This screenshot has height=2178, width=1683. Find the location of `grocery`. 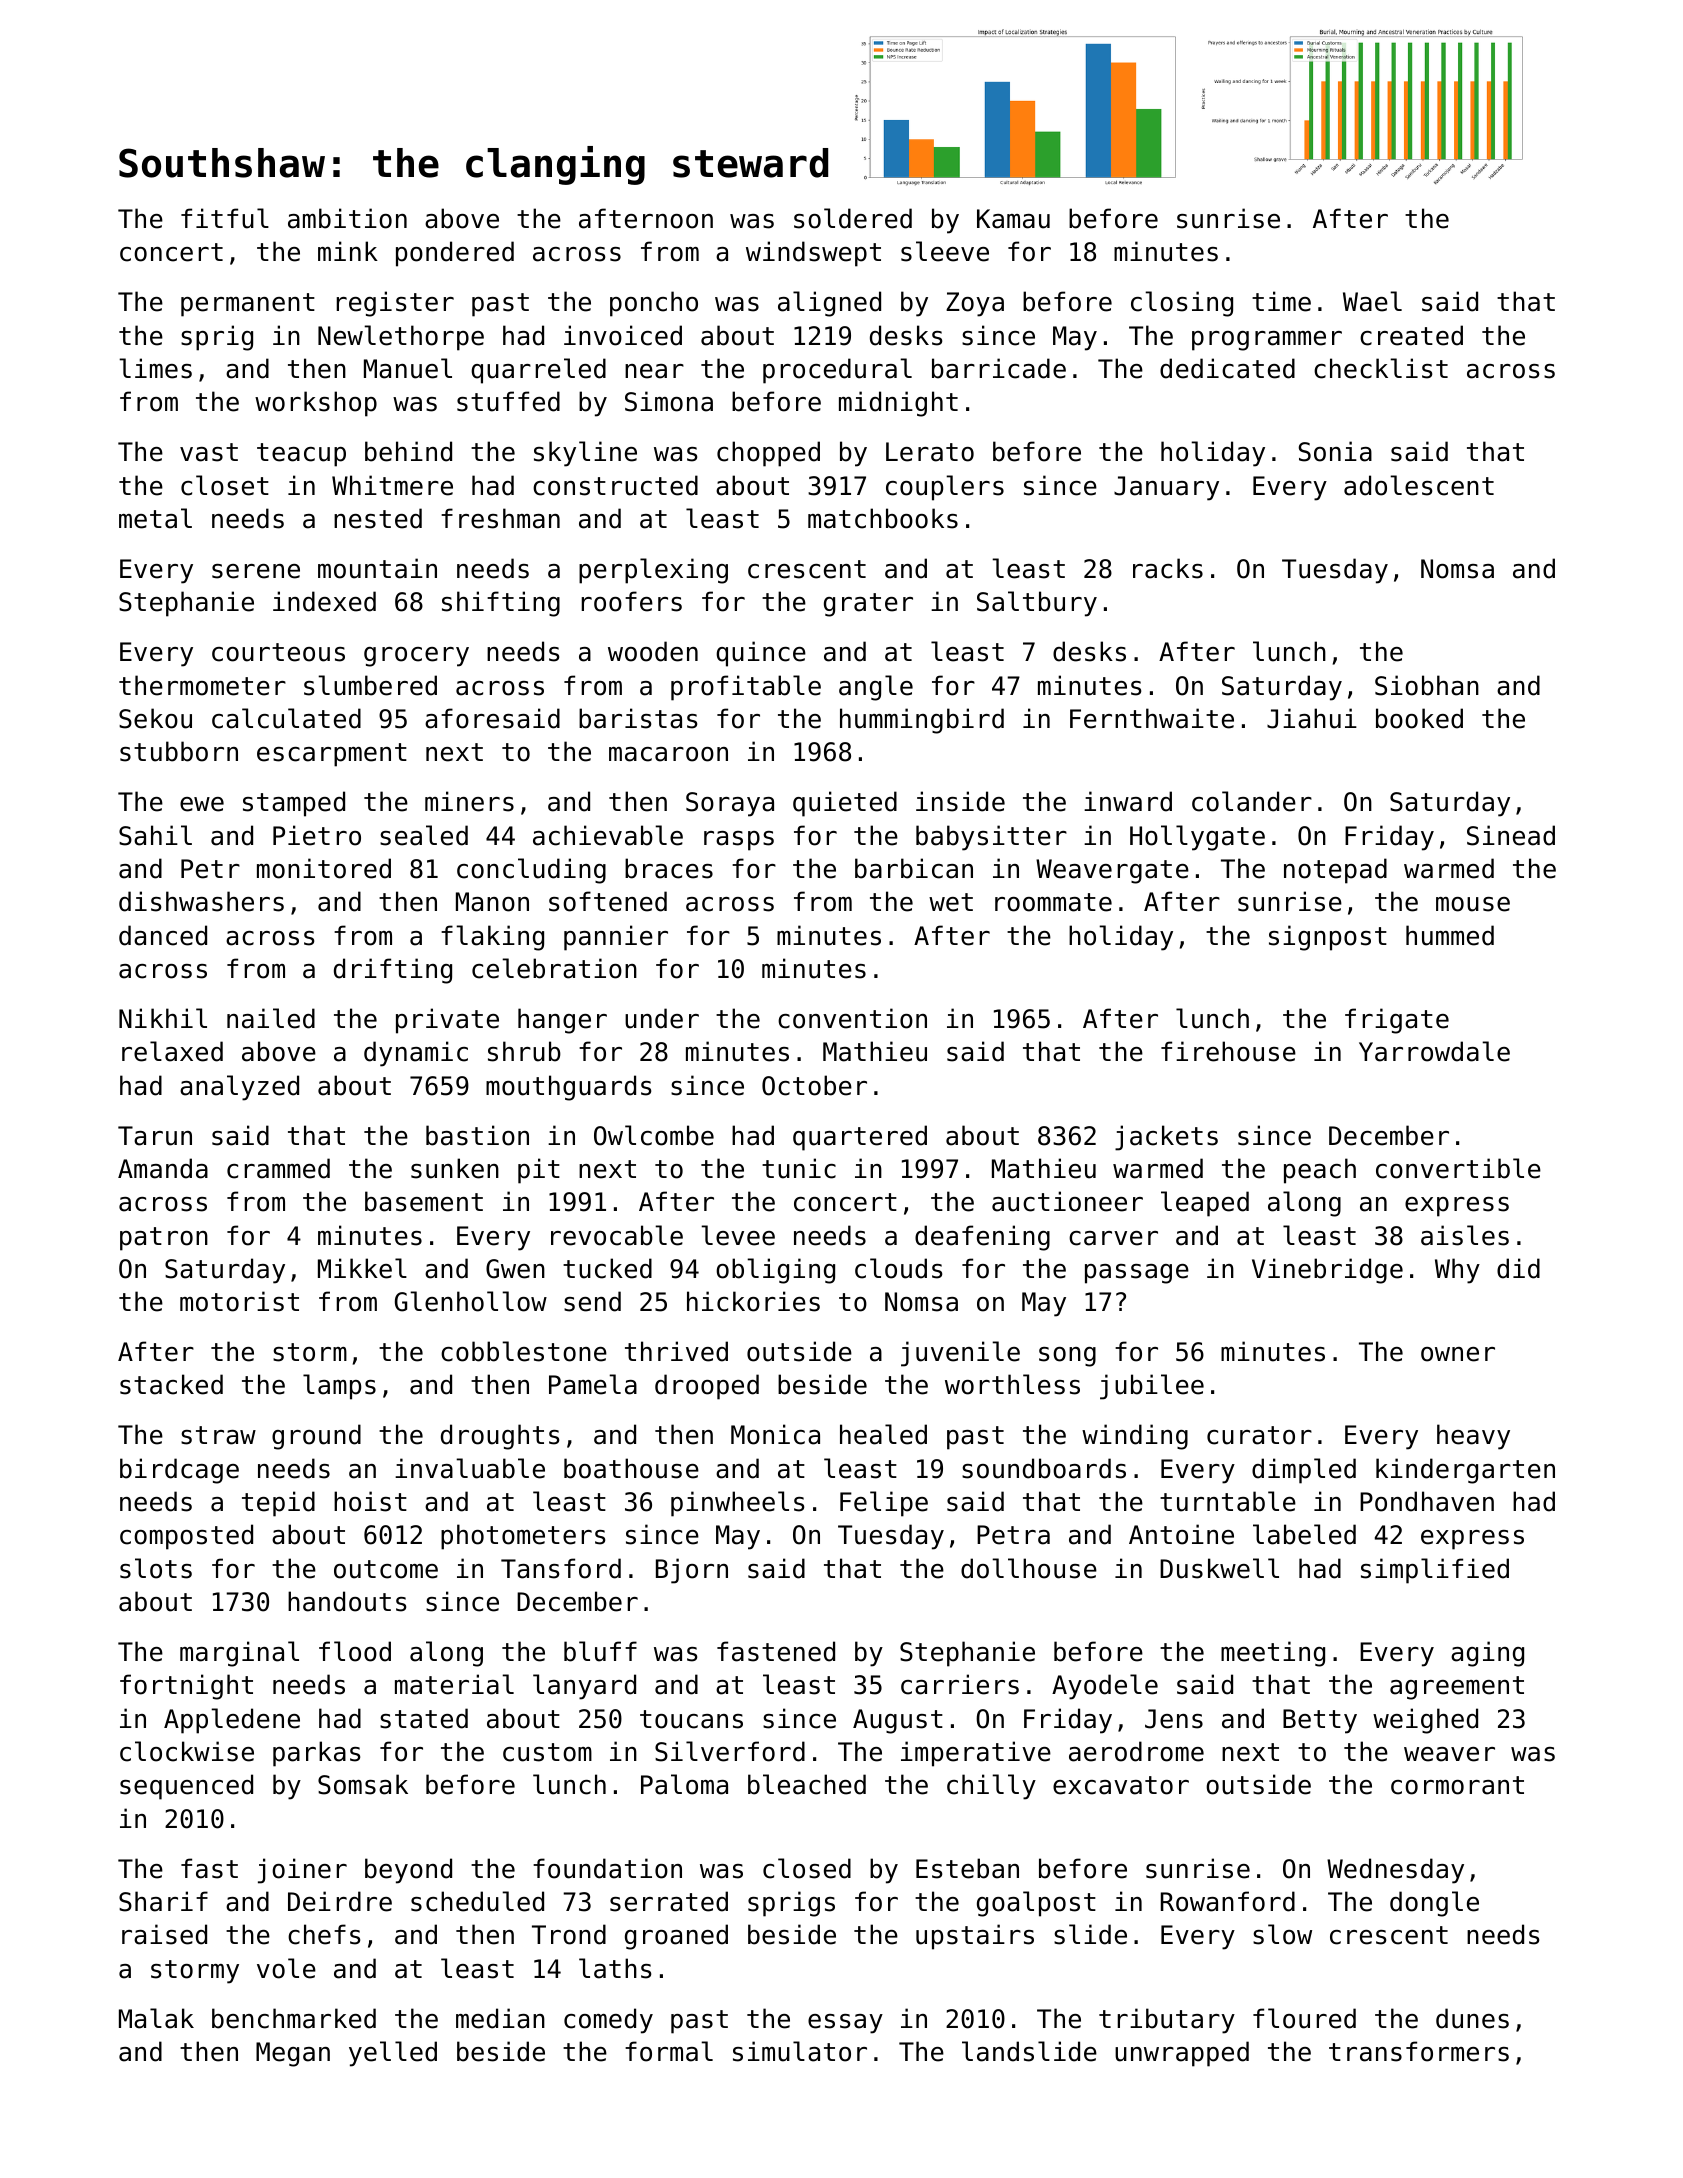

grocery is located at coordinates (416, 657).
